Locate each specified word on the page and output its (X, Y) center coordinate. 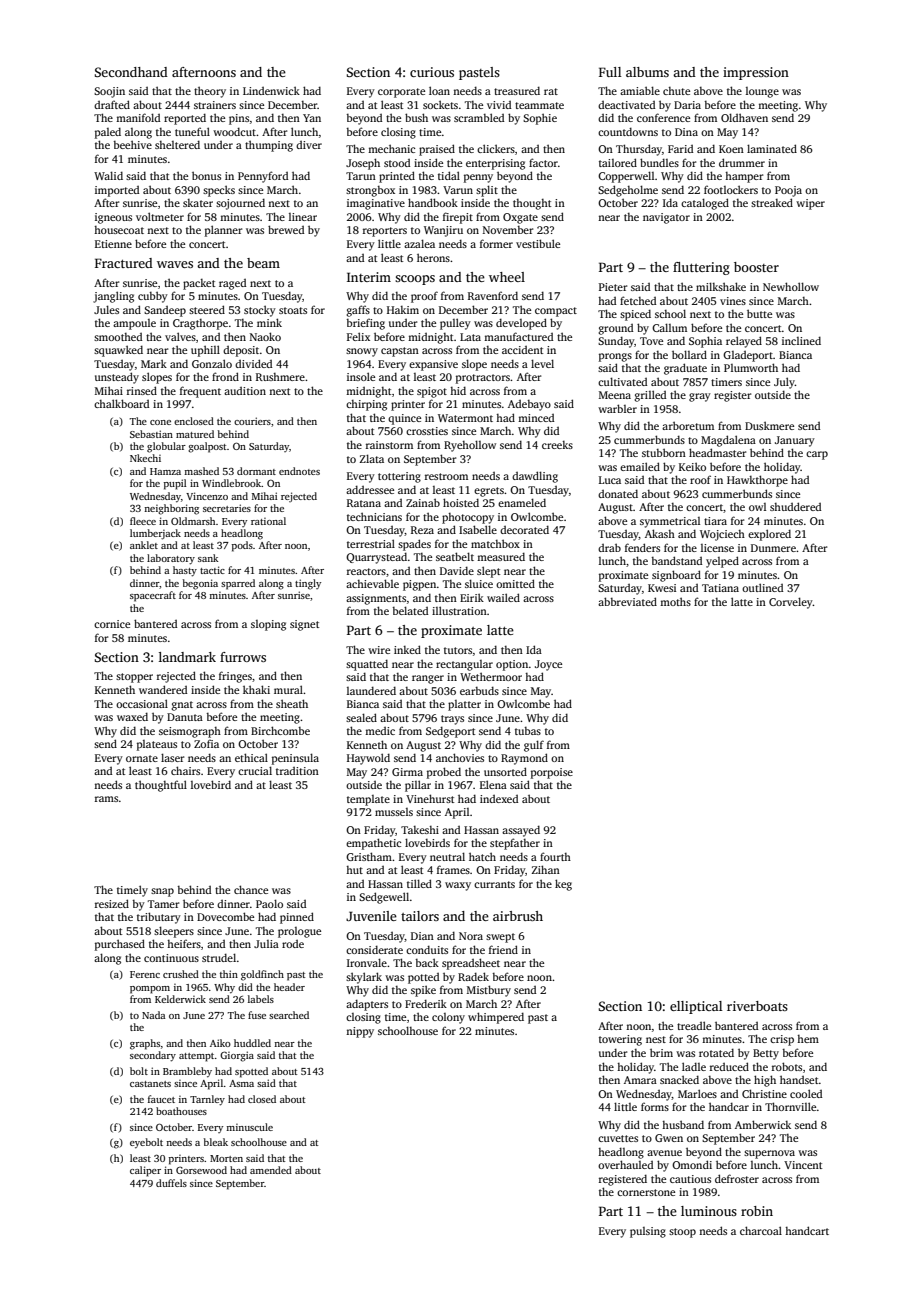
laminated (772, 148)
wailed (503, 597)
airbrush (518, 916)
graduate (685, 369)
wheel (507, 277)
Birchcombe (280, 730)
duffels (171, 1183)
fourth (555, 856)
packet (199, 284)
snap (162, 892)
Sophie (540, 119)
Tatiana (720, 588)
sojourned (240, 204)
